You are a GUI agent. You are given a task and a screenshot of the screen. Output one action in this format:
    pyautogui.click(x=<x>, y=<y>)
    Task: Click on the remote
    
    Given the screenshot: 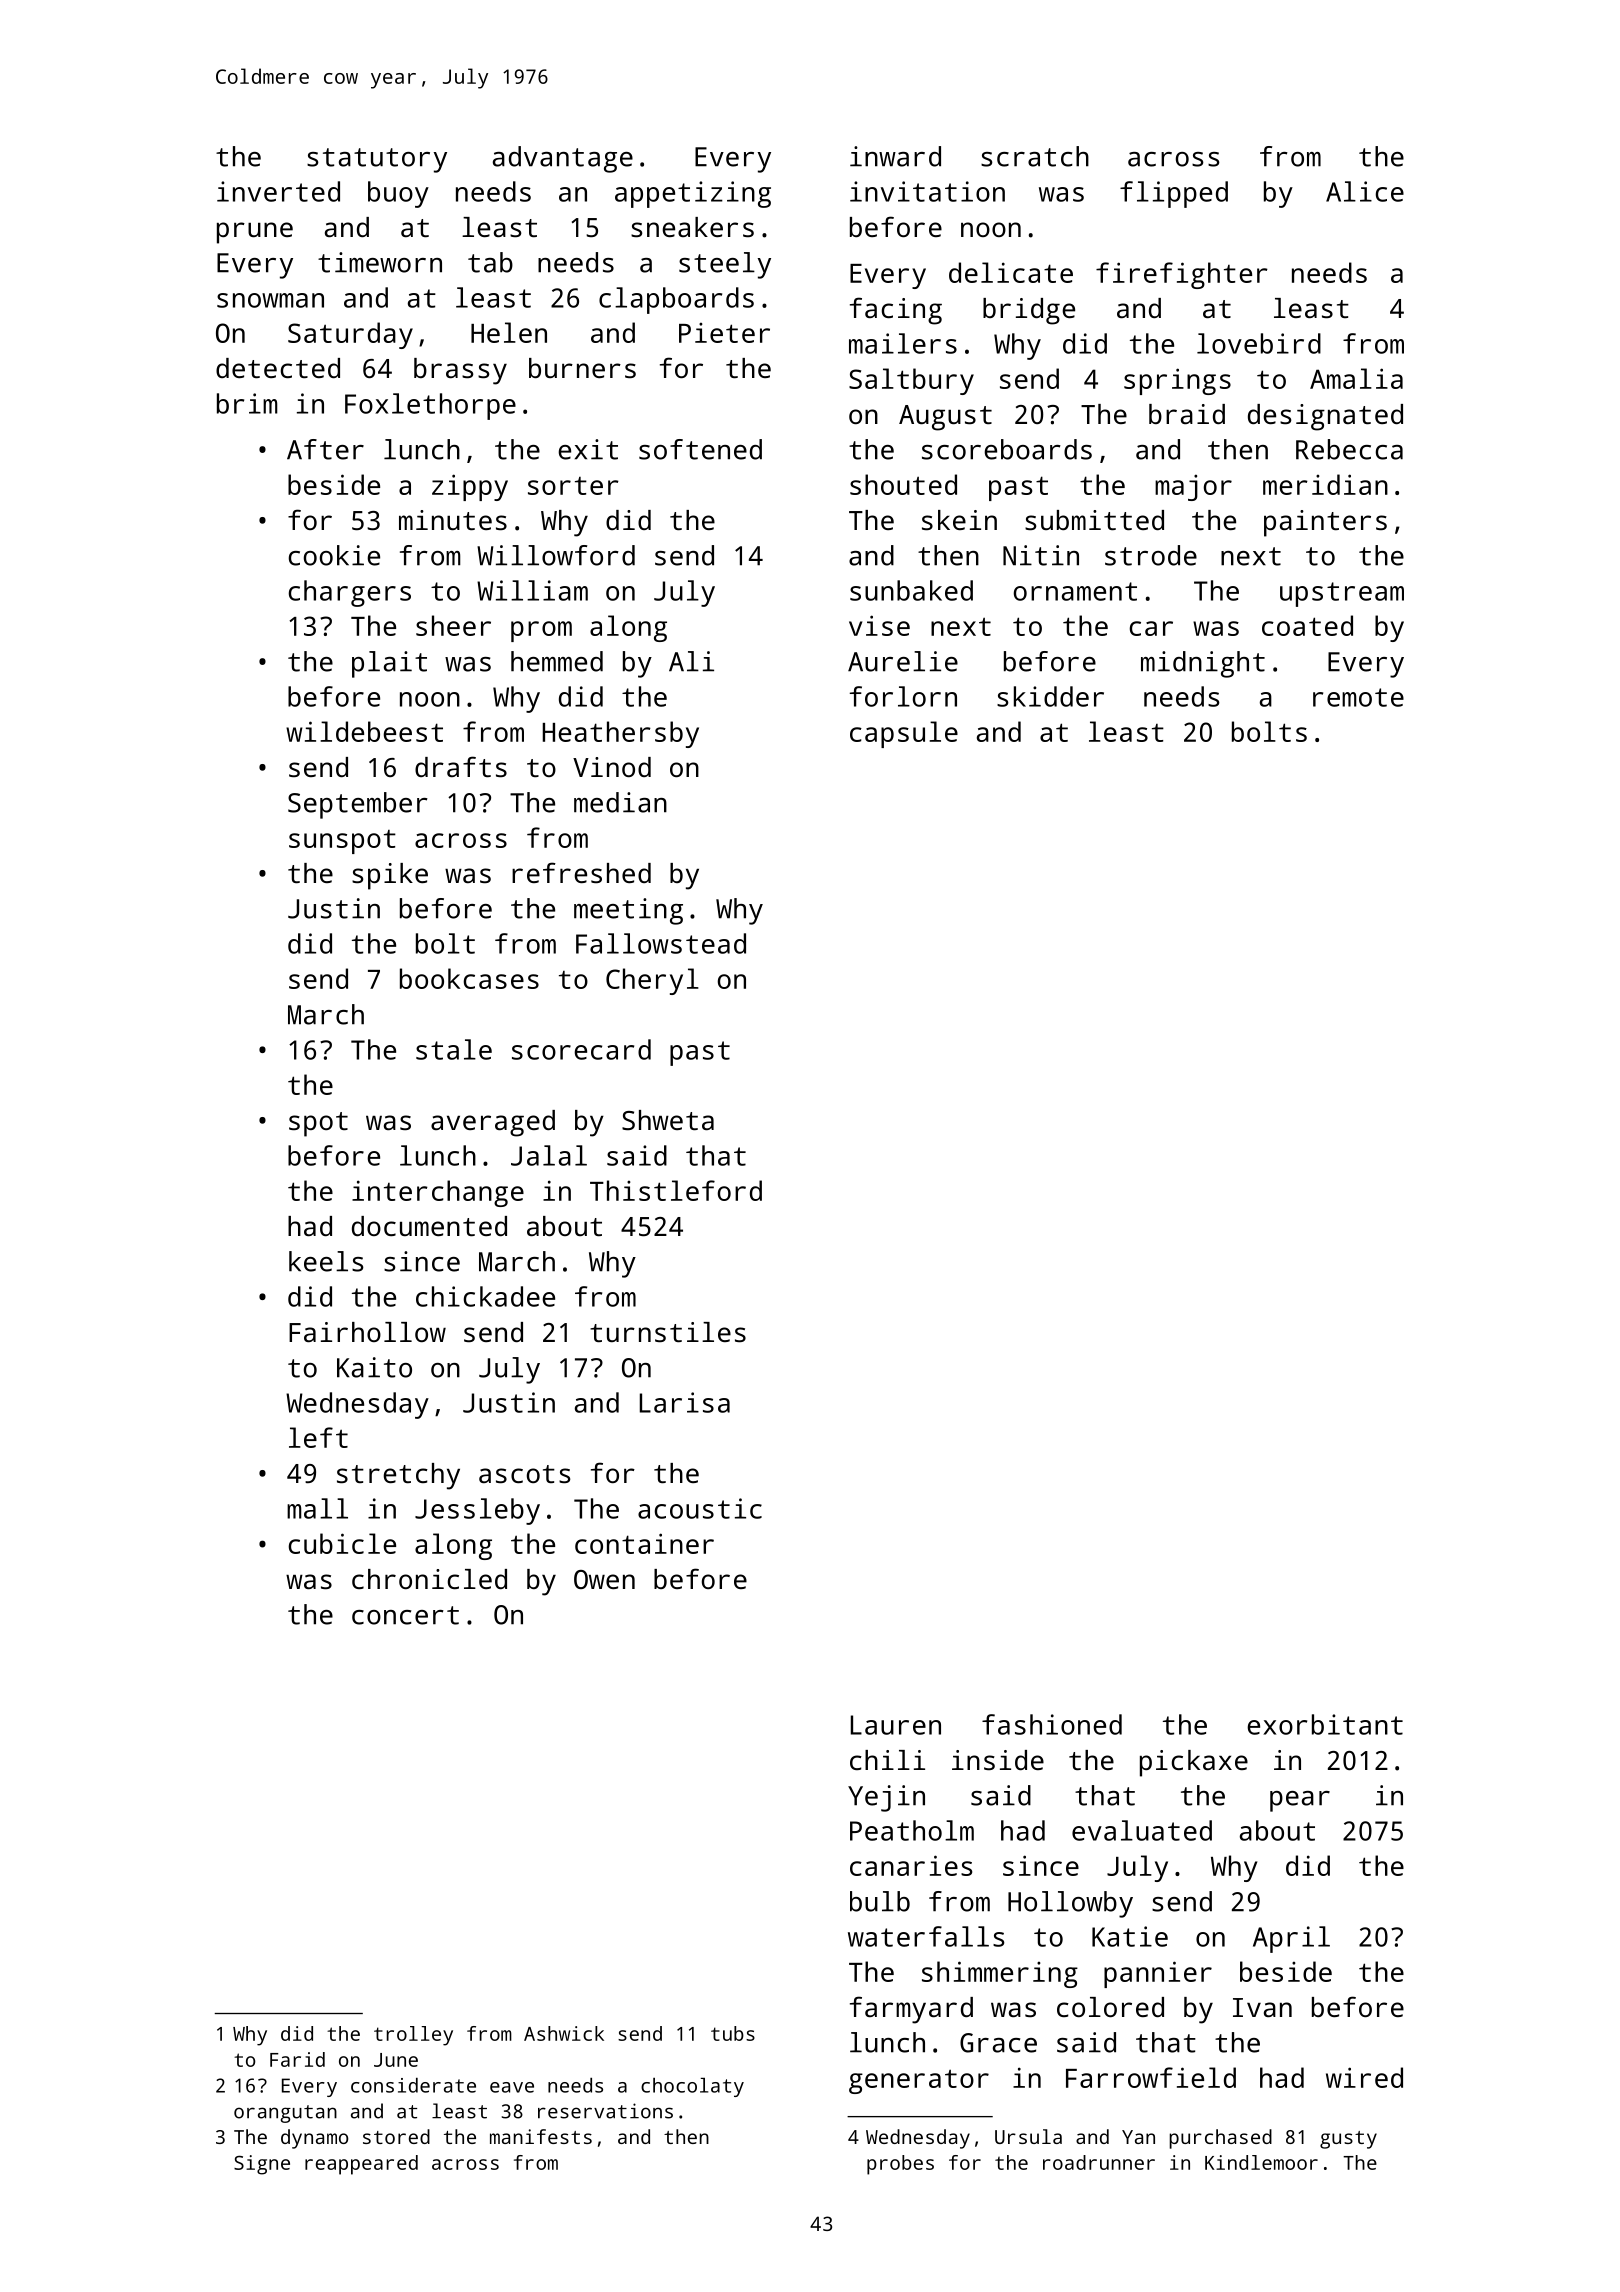 What is the action you would take?
    pyautogui.click(x=1358, y=697)
